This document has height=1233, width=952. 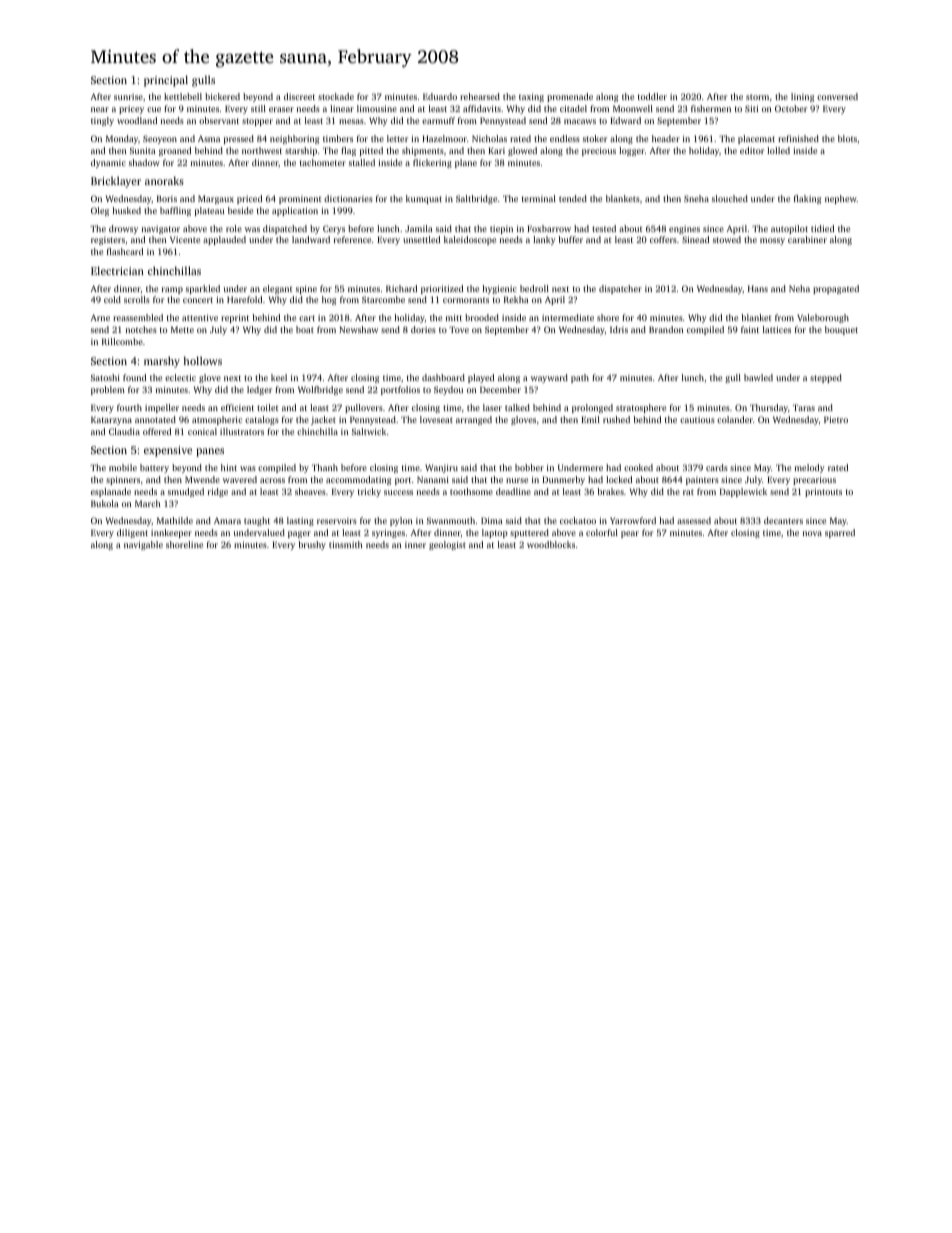 I want to click on slouched, so click(x=730, y=198).
